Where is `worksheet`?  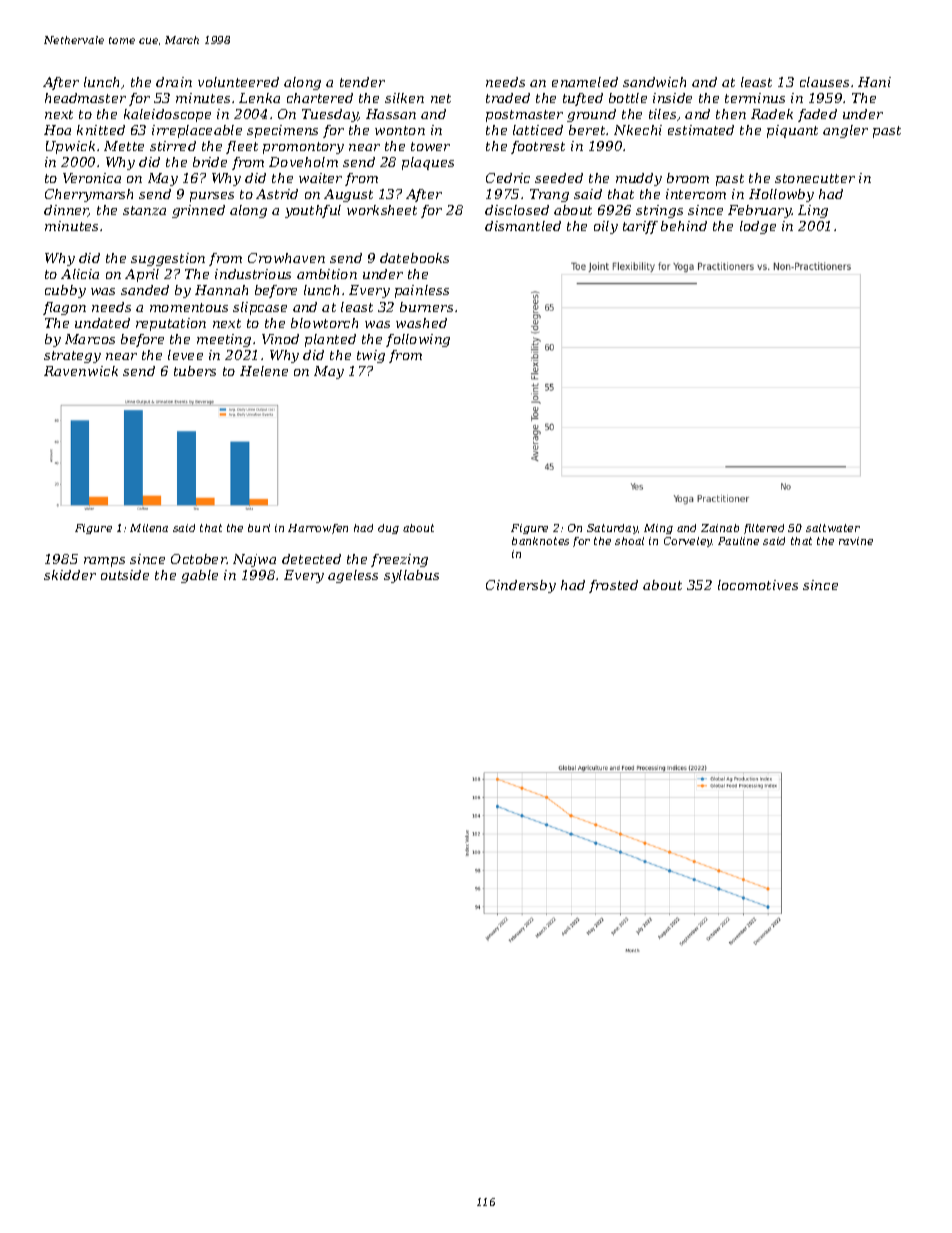 worksheet is located at coordinates (382, 210).
